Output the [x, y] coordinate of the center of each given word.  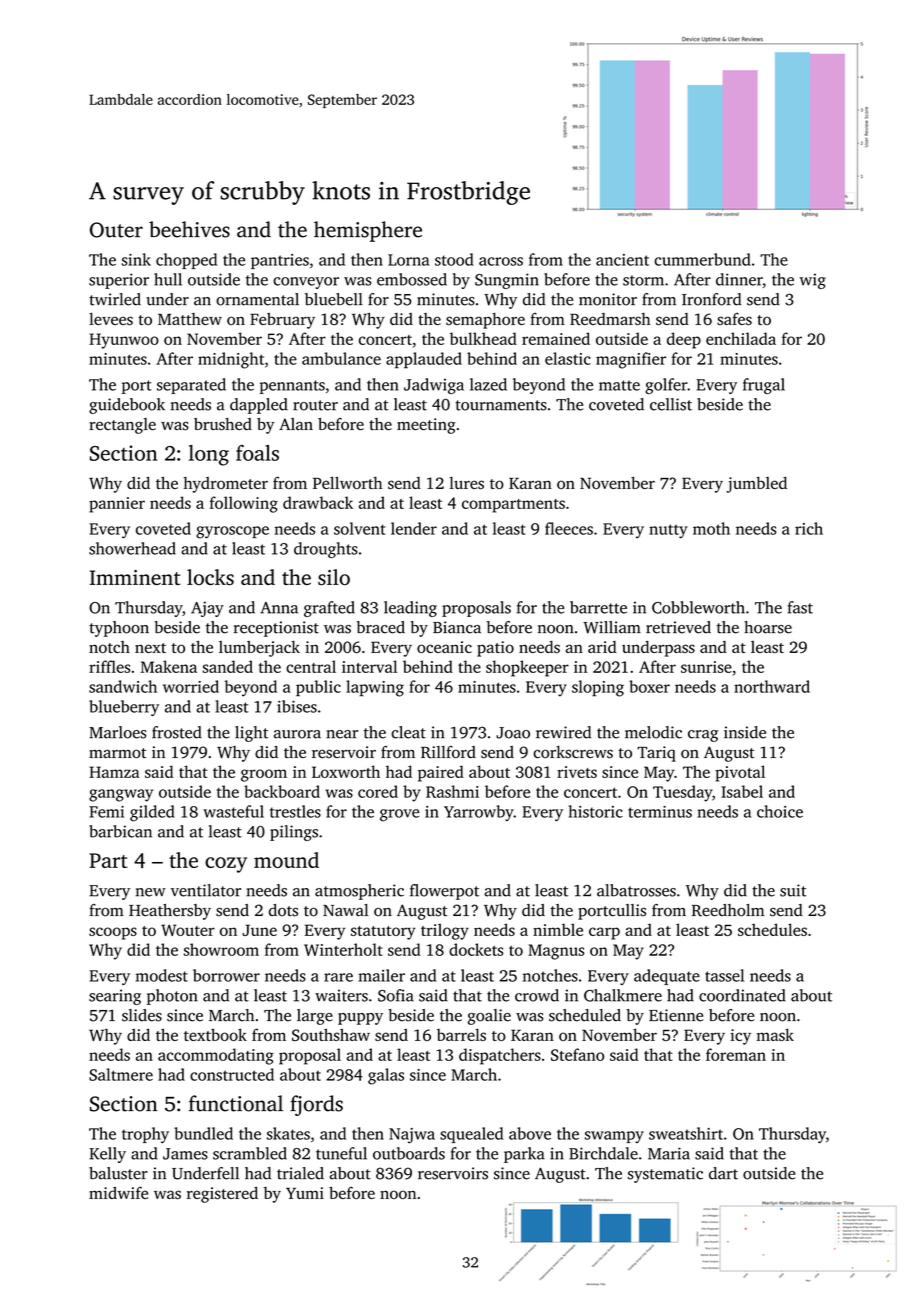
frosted [177, 732]
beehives [189, 229]
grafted [329, 609]
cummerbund [702, 259]
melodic [653, 732]
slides [142, 1015]
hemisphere [368, 231]
